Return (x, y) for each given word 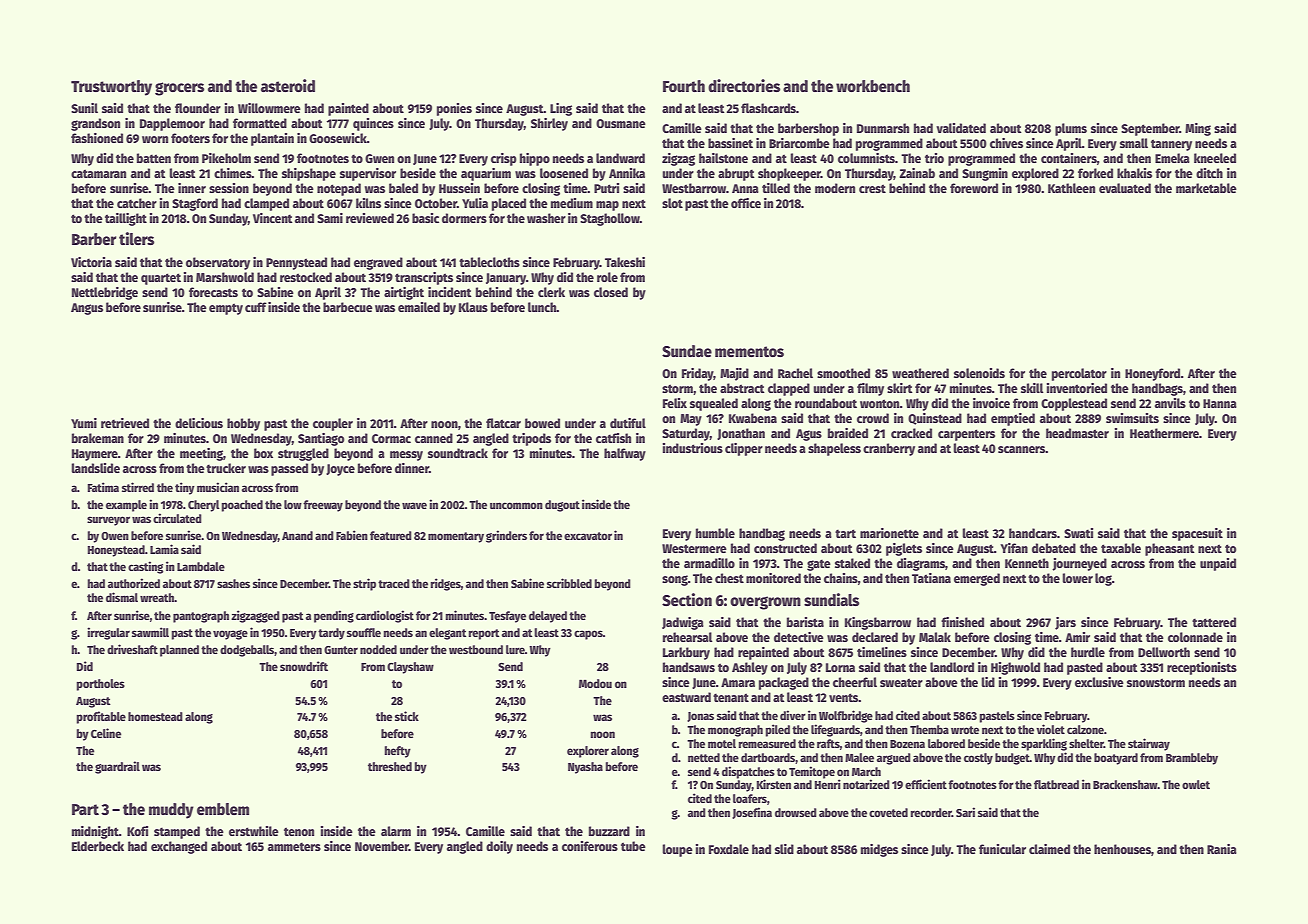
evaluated (1125, 188)
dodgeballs (247, 651)
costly (978, 759)
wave (414, 505)
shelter (1086, 743)
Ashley (750, 668)
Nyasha (585, 768)
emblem (223, 809)
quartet (161, 279)
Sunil (84, 108)
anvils (1170, 403)
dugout (562, 506)
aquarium (486, 174)
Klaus (473, 307)
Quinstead (935, 419)
